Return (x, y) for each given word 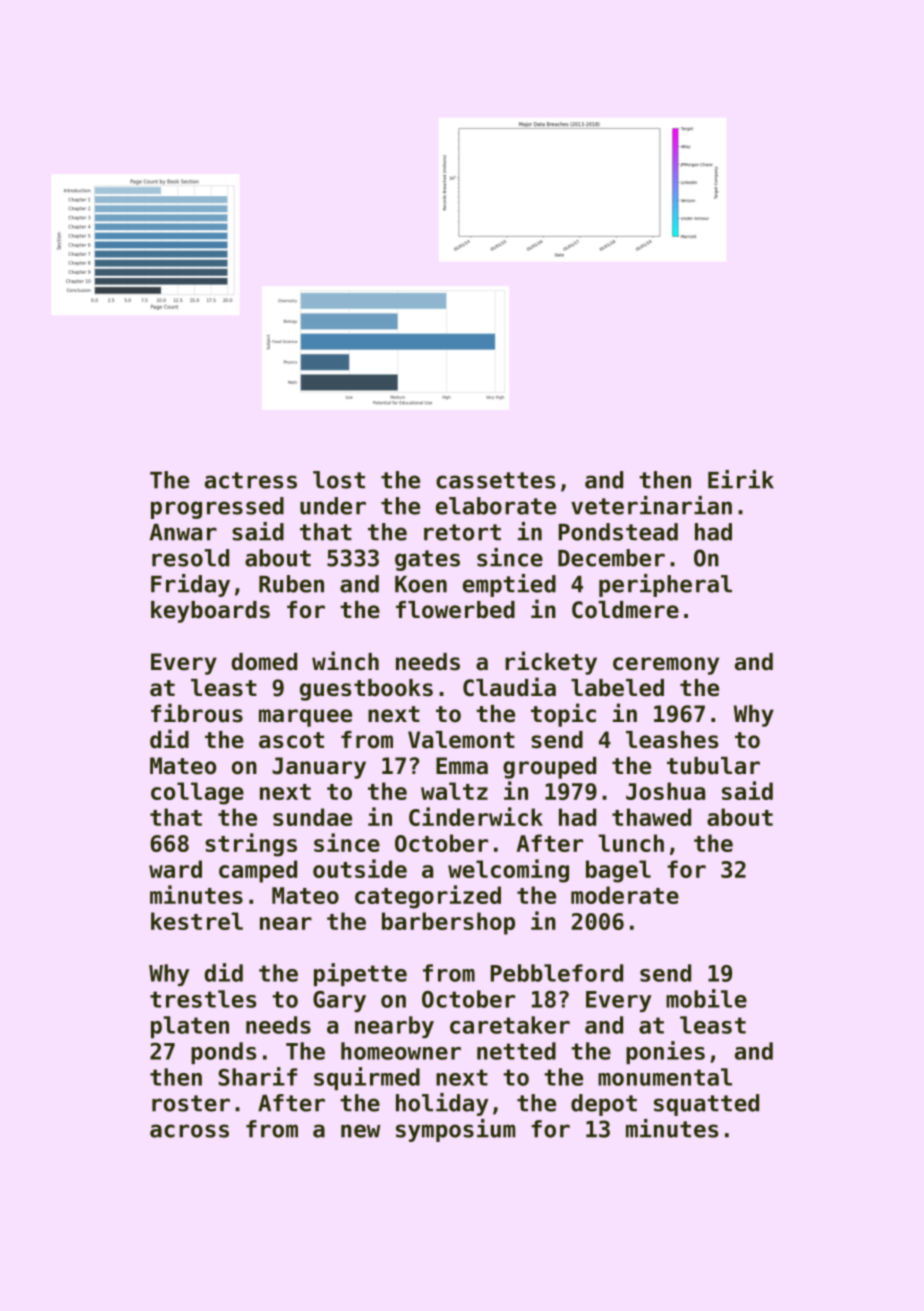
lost (339, 480)
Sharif (257, 1076)
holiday (442, 1104)
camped (258, 871)
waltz (454, 791)
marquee (305, 718)
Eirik (741, 479)
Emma (462, 766)
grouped (549, 768)
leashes (672, 740)
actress (251, 480)
